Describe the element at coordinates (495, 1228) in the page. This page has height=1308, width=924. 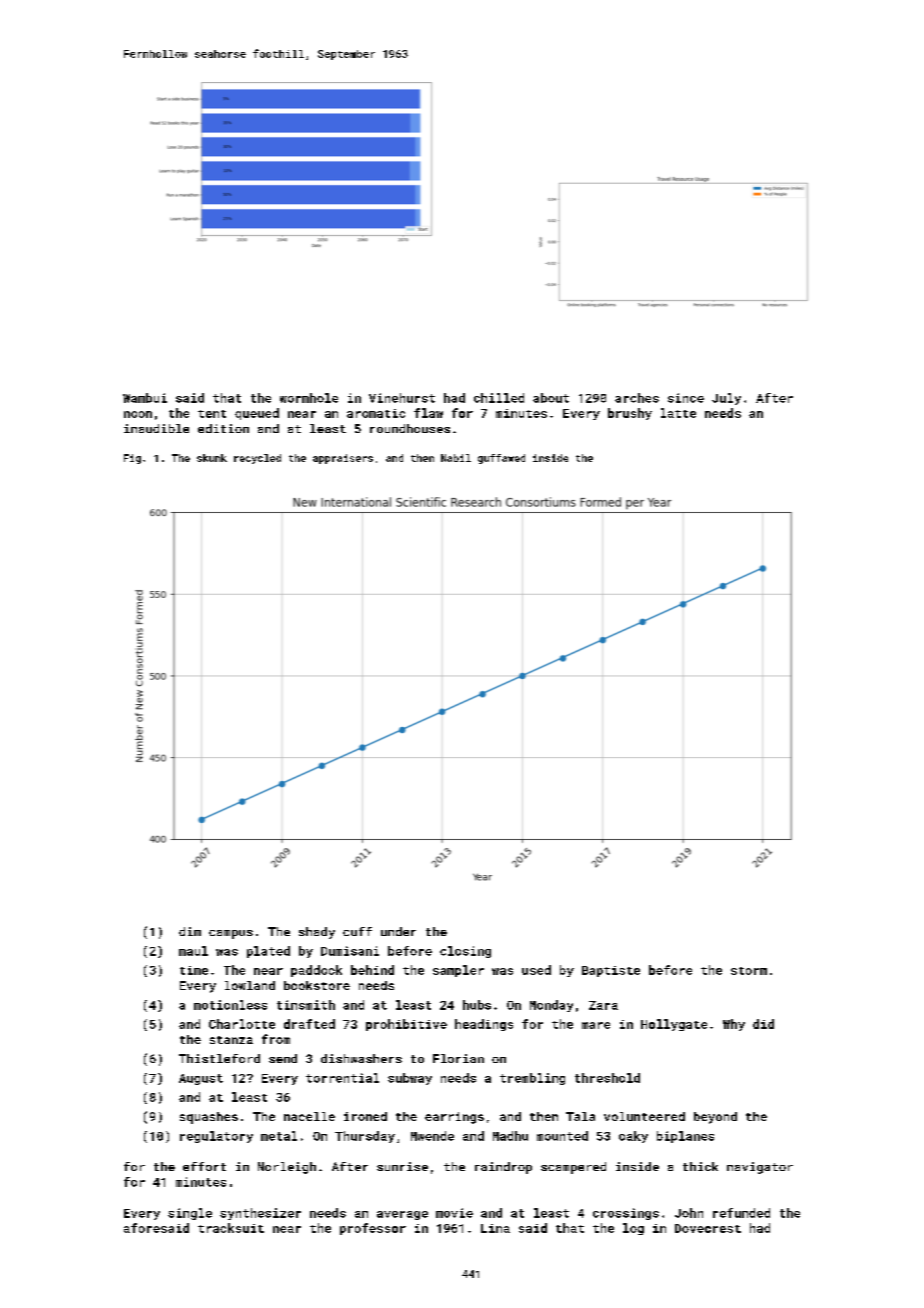
I see `Lina` at that location.
